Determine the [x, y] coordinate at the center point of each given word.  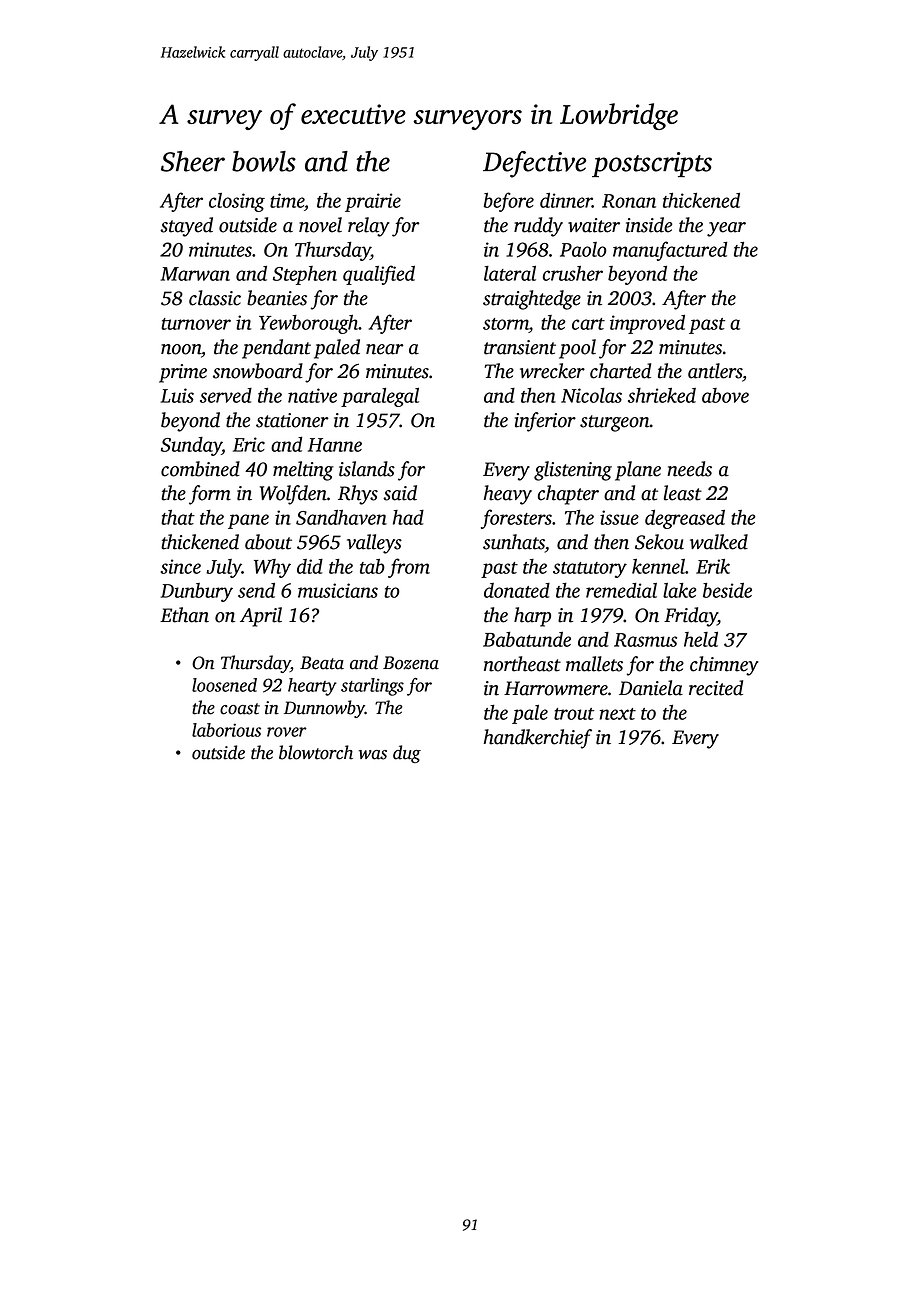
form [210, 495]
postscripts [652, 164]
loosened [224, 685]
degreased [685, 519]
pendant [276, 349]
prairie [373, 202]
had [408, 517]
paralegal [380, 397]
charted [620, 371]
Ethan [184, 615]
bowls [264, 161]
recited [716, 688]
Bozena [411, 663]
